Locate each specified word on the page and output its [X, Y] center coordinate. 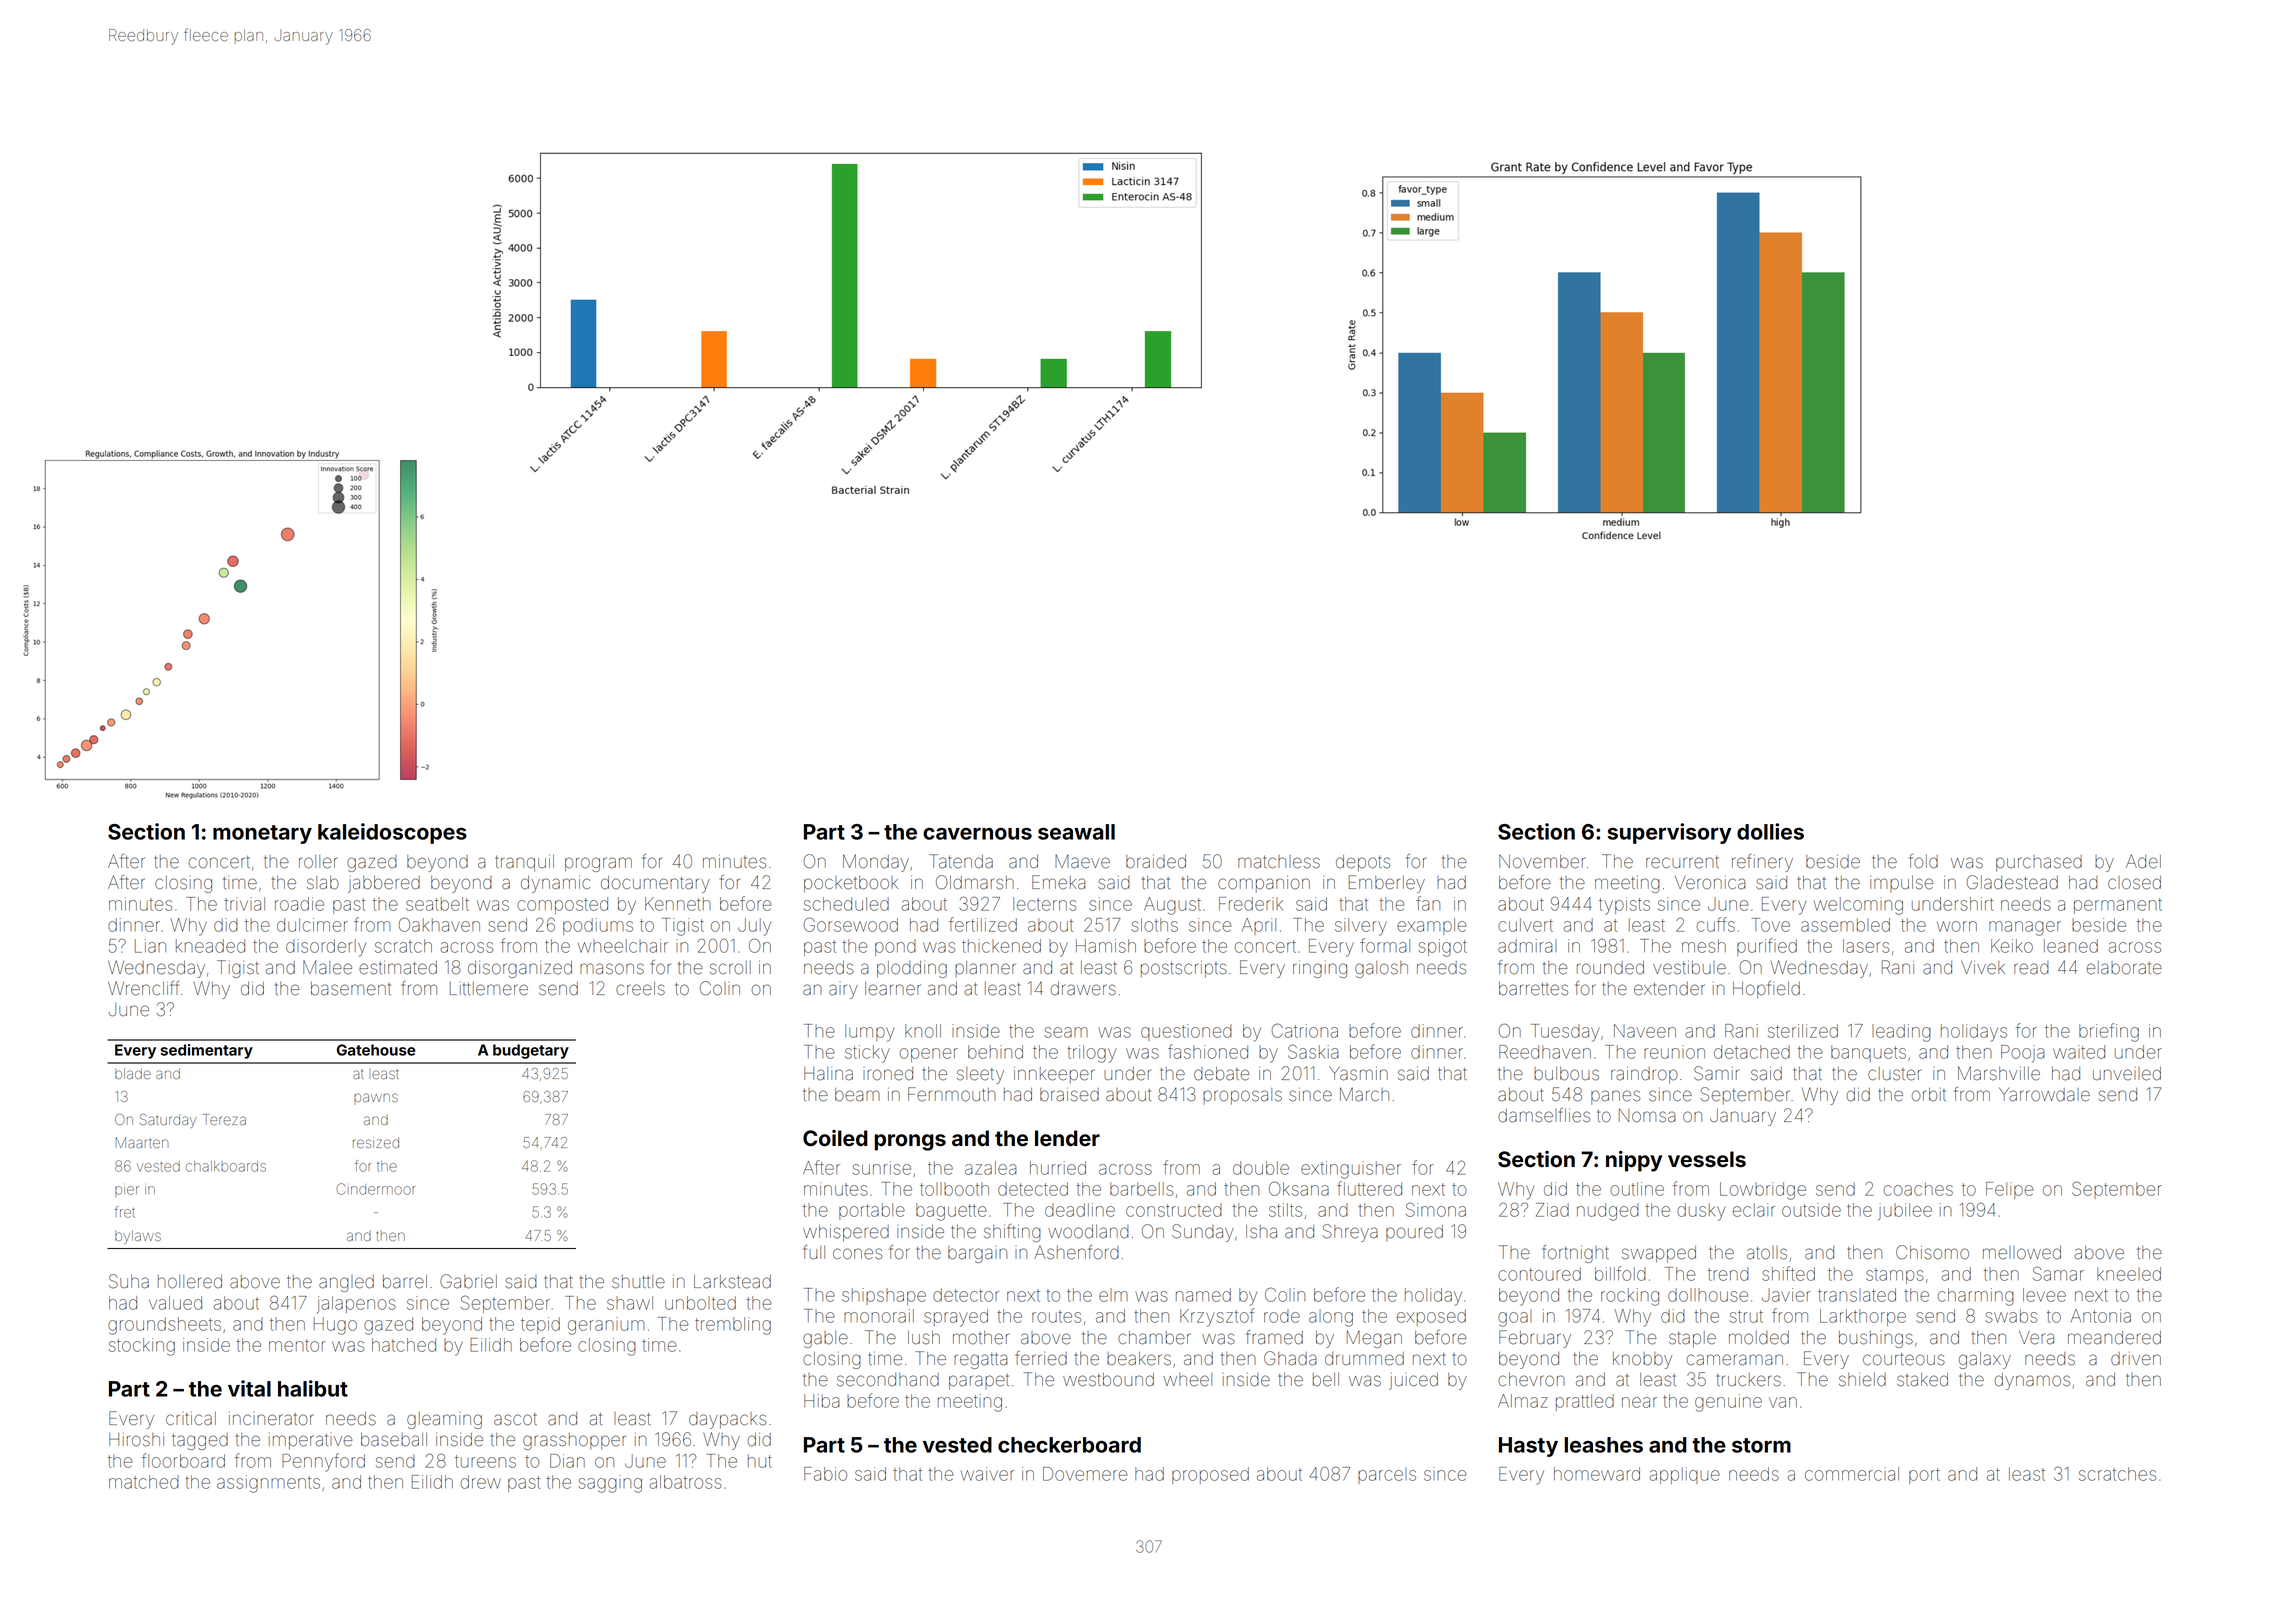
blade [133, 1073]
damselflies [1544, 1115]
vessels [1707, 1159]
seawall [1076, 832]
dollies [1770, 831]
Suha [129, 1281]
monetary [262, 834]
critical [191, 1419]
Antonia [2101, 1316]
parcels [1387, 1476]
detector [966, 1295]
